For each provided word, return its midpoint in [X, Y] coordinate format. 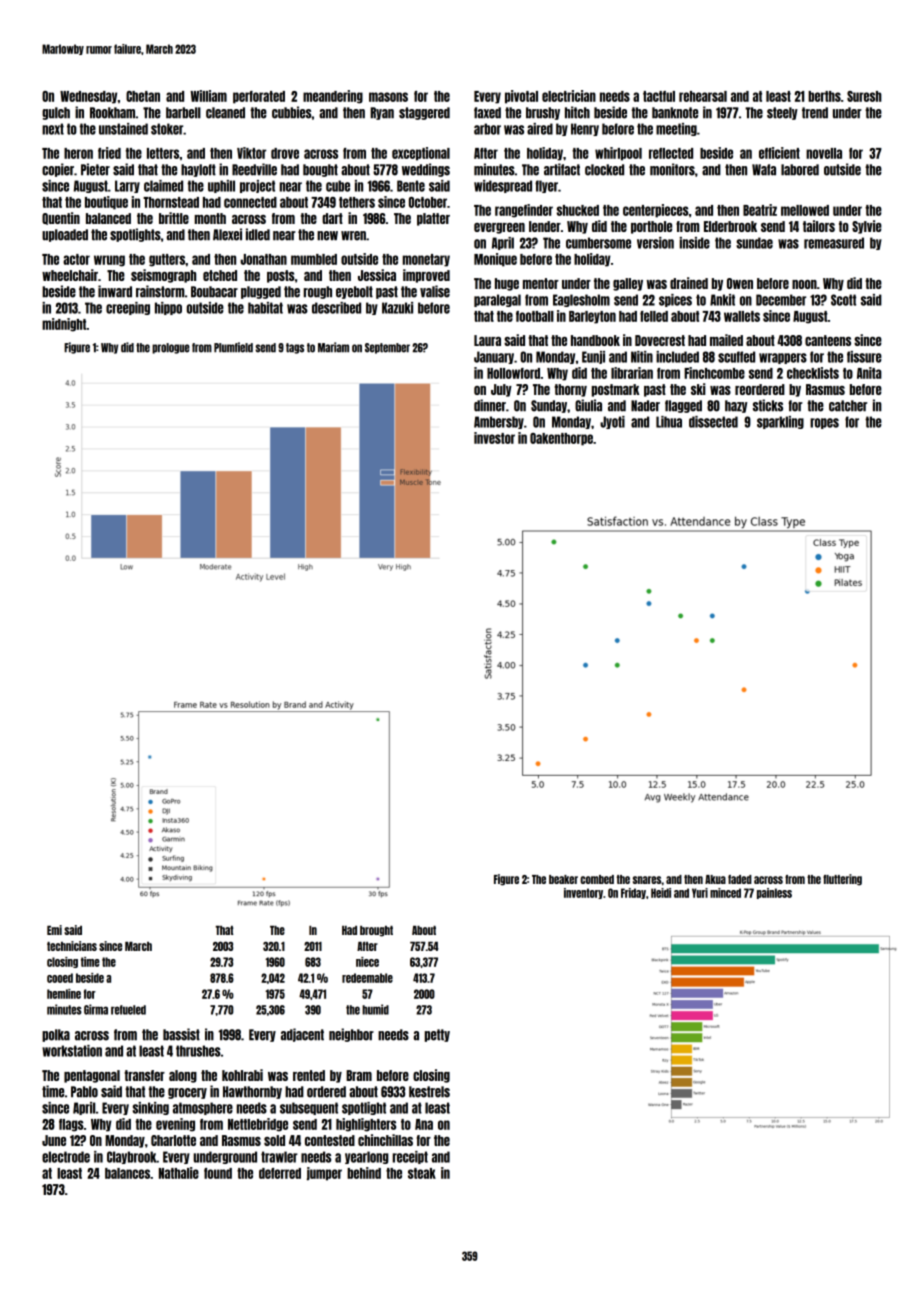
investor [494, 438]
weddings [426, 170]
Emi [54, 930]
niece [367, 962]
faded [740, 879]
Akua [715, 879]
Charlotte [173, 1140]
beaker [563, 879]
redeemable [367, 978]
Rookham [113, 113]
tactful [659, 96]
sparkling [780, 422]
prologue [171, 348]
